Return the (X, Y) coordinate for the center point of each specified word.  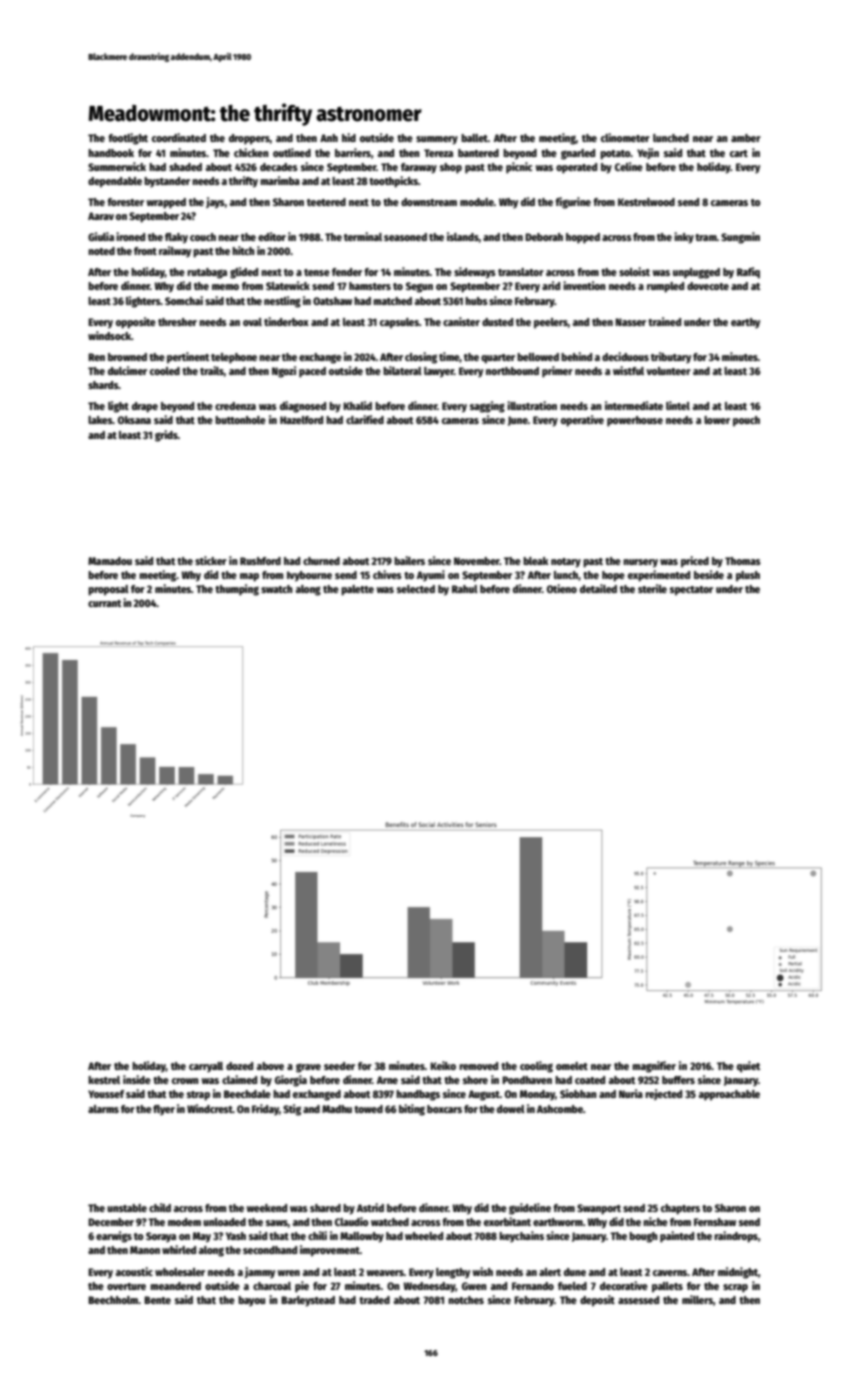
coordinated (179, 137)
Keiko (443, 1065)
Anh (329, 138)
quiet (748, 1067)
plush (748, 576)
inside (137, 1079)
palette (357, 590)
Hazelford (301, 420)
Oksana (134, 420)
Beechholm (113, 1300)
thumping (237, 590)
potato (615, 155)
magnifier (654, 1067)
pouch (746, 421)
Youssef (106, 1094)
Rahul (465, 589)
